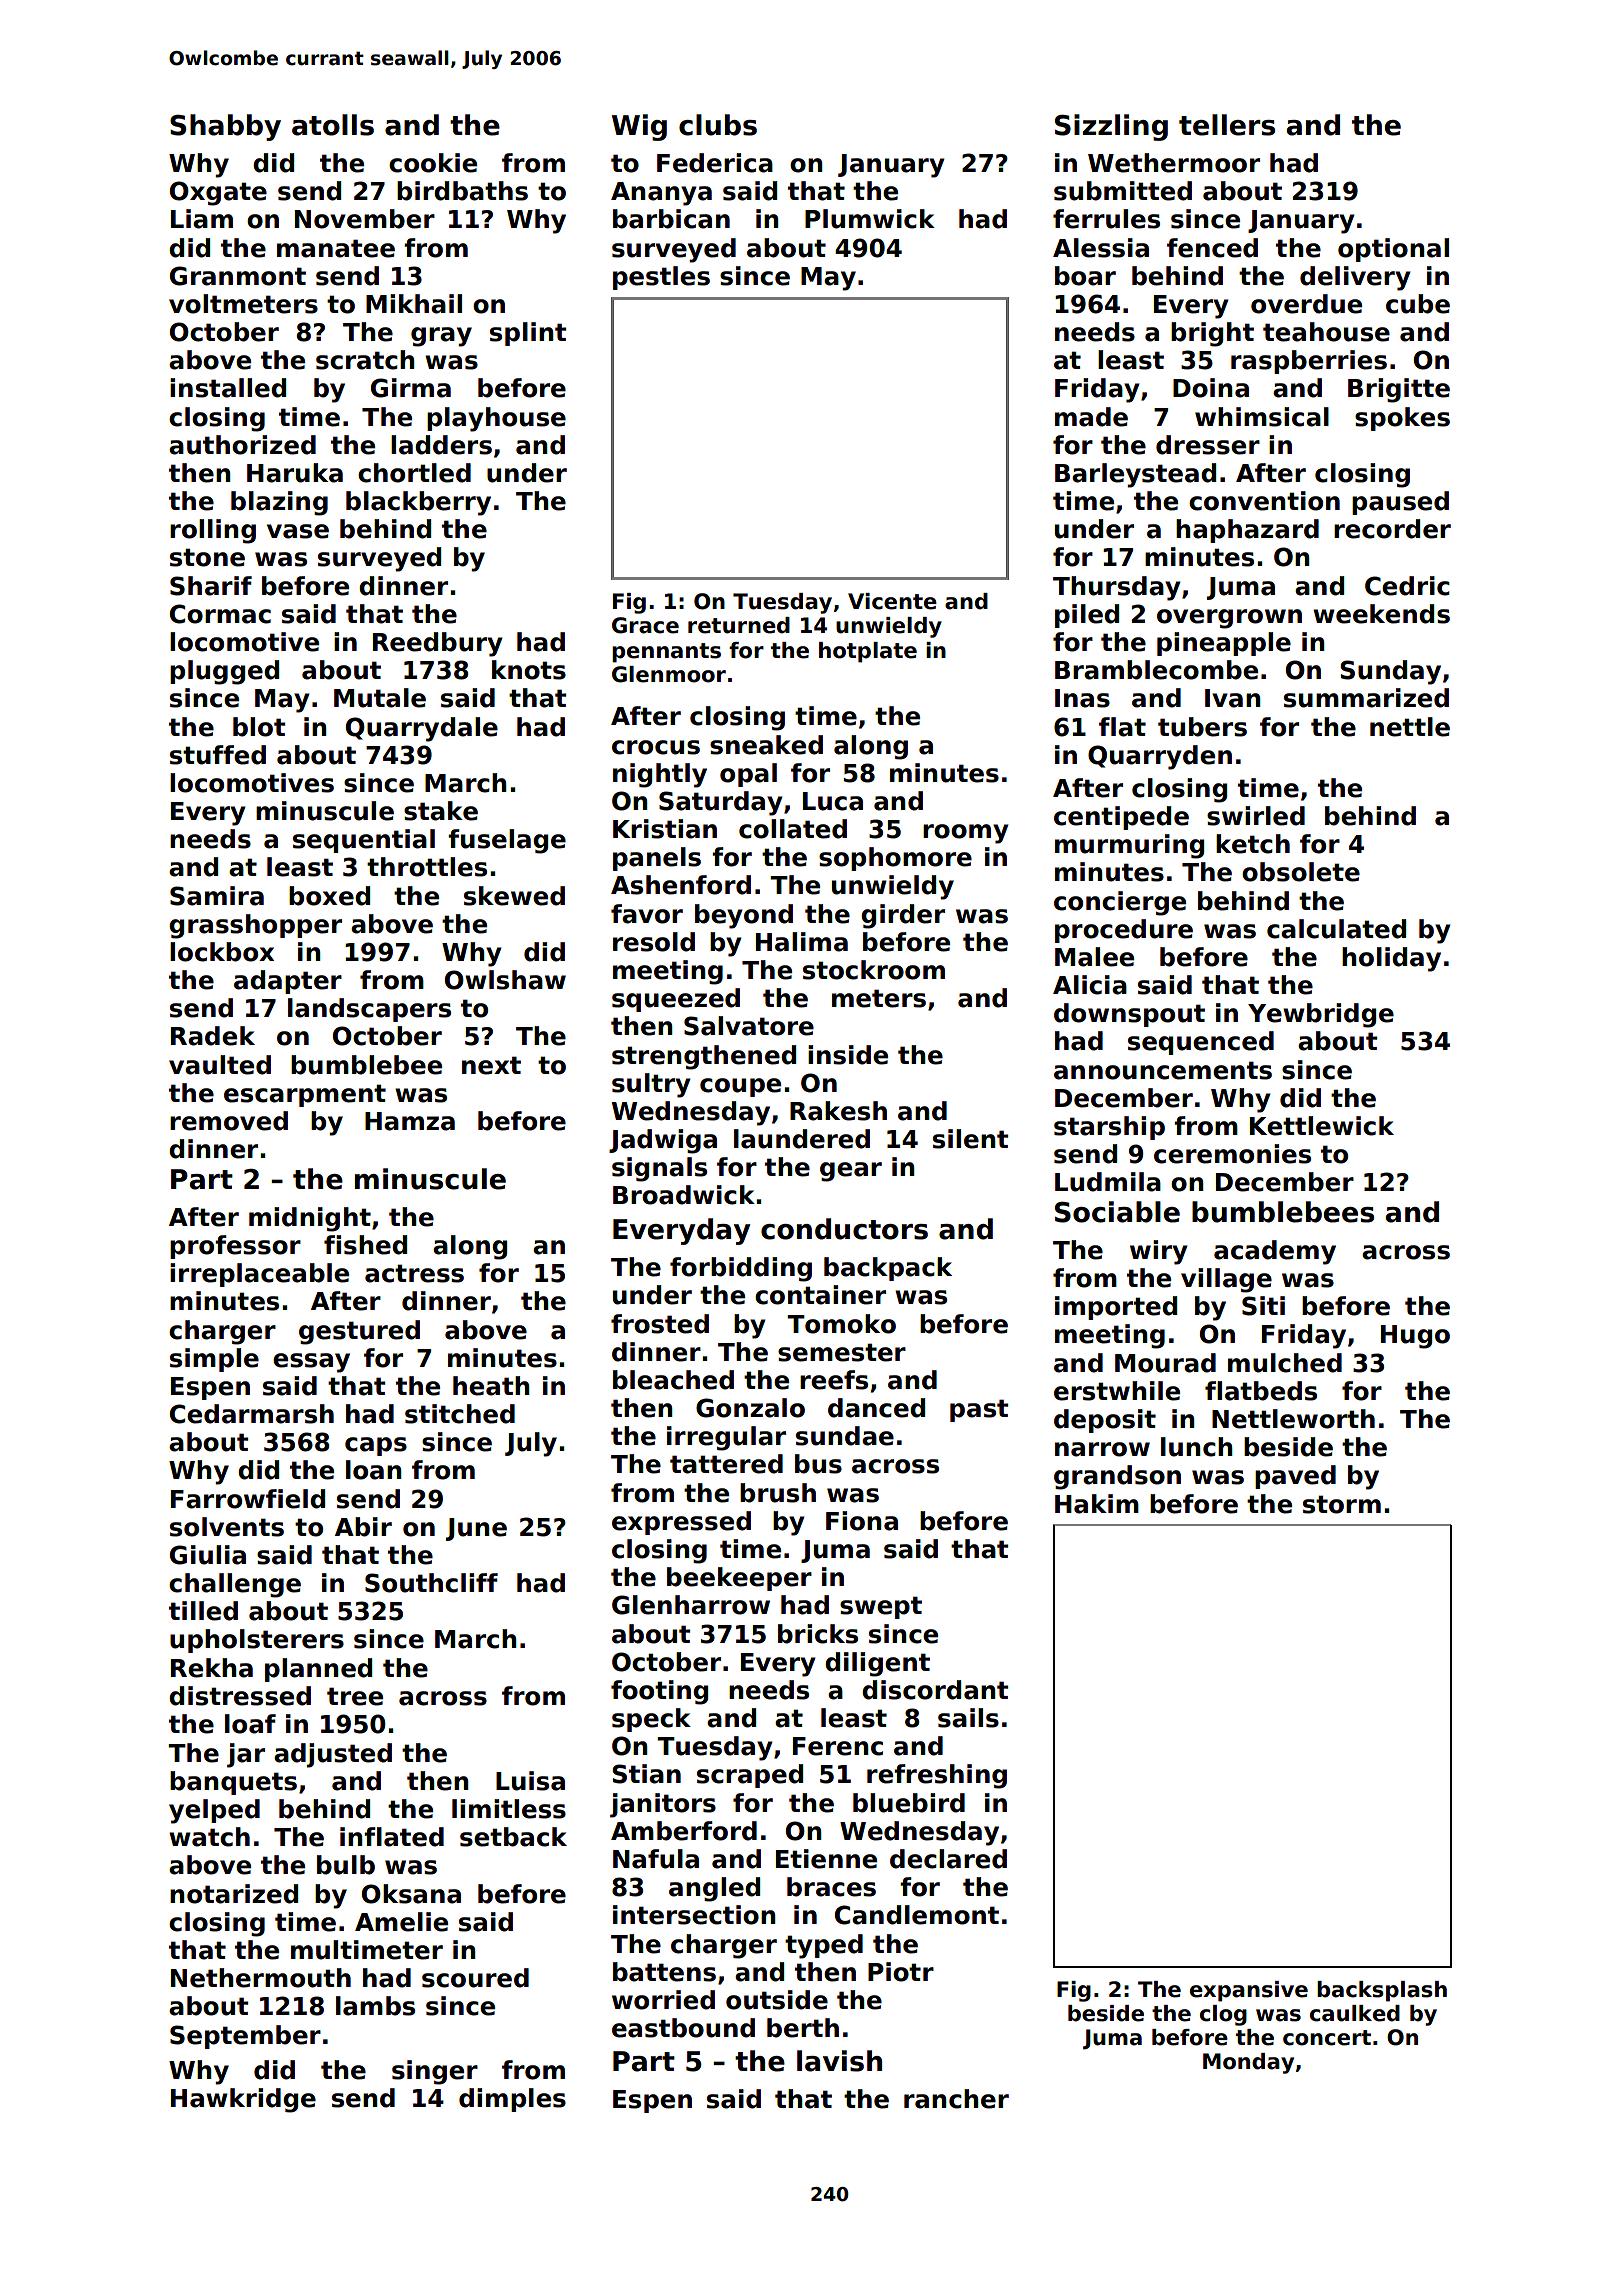 This page has height=2292, width=1620. I want to click on installed, so click(228, 388).
